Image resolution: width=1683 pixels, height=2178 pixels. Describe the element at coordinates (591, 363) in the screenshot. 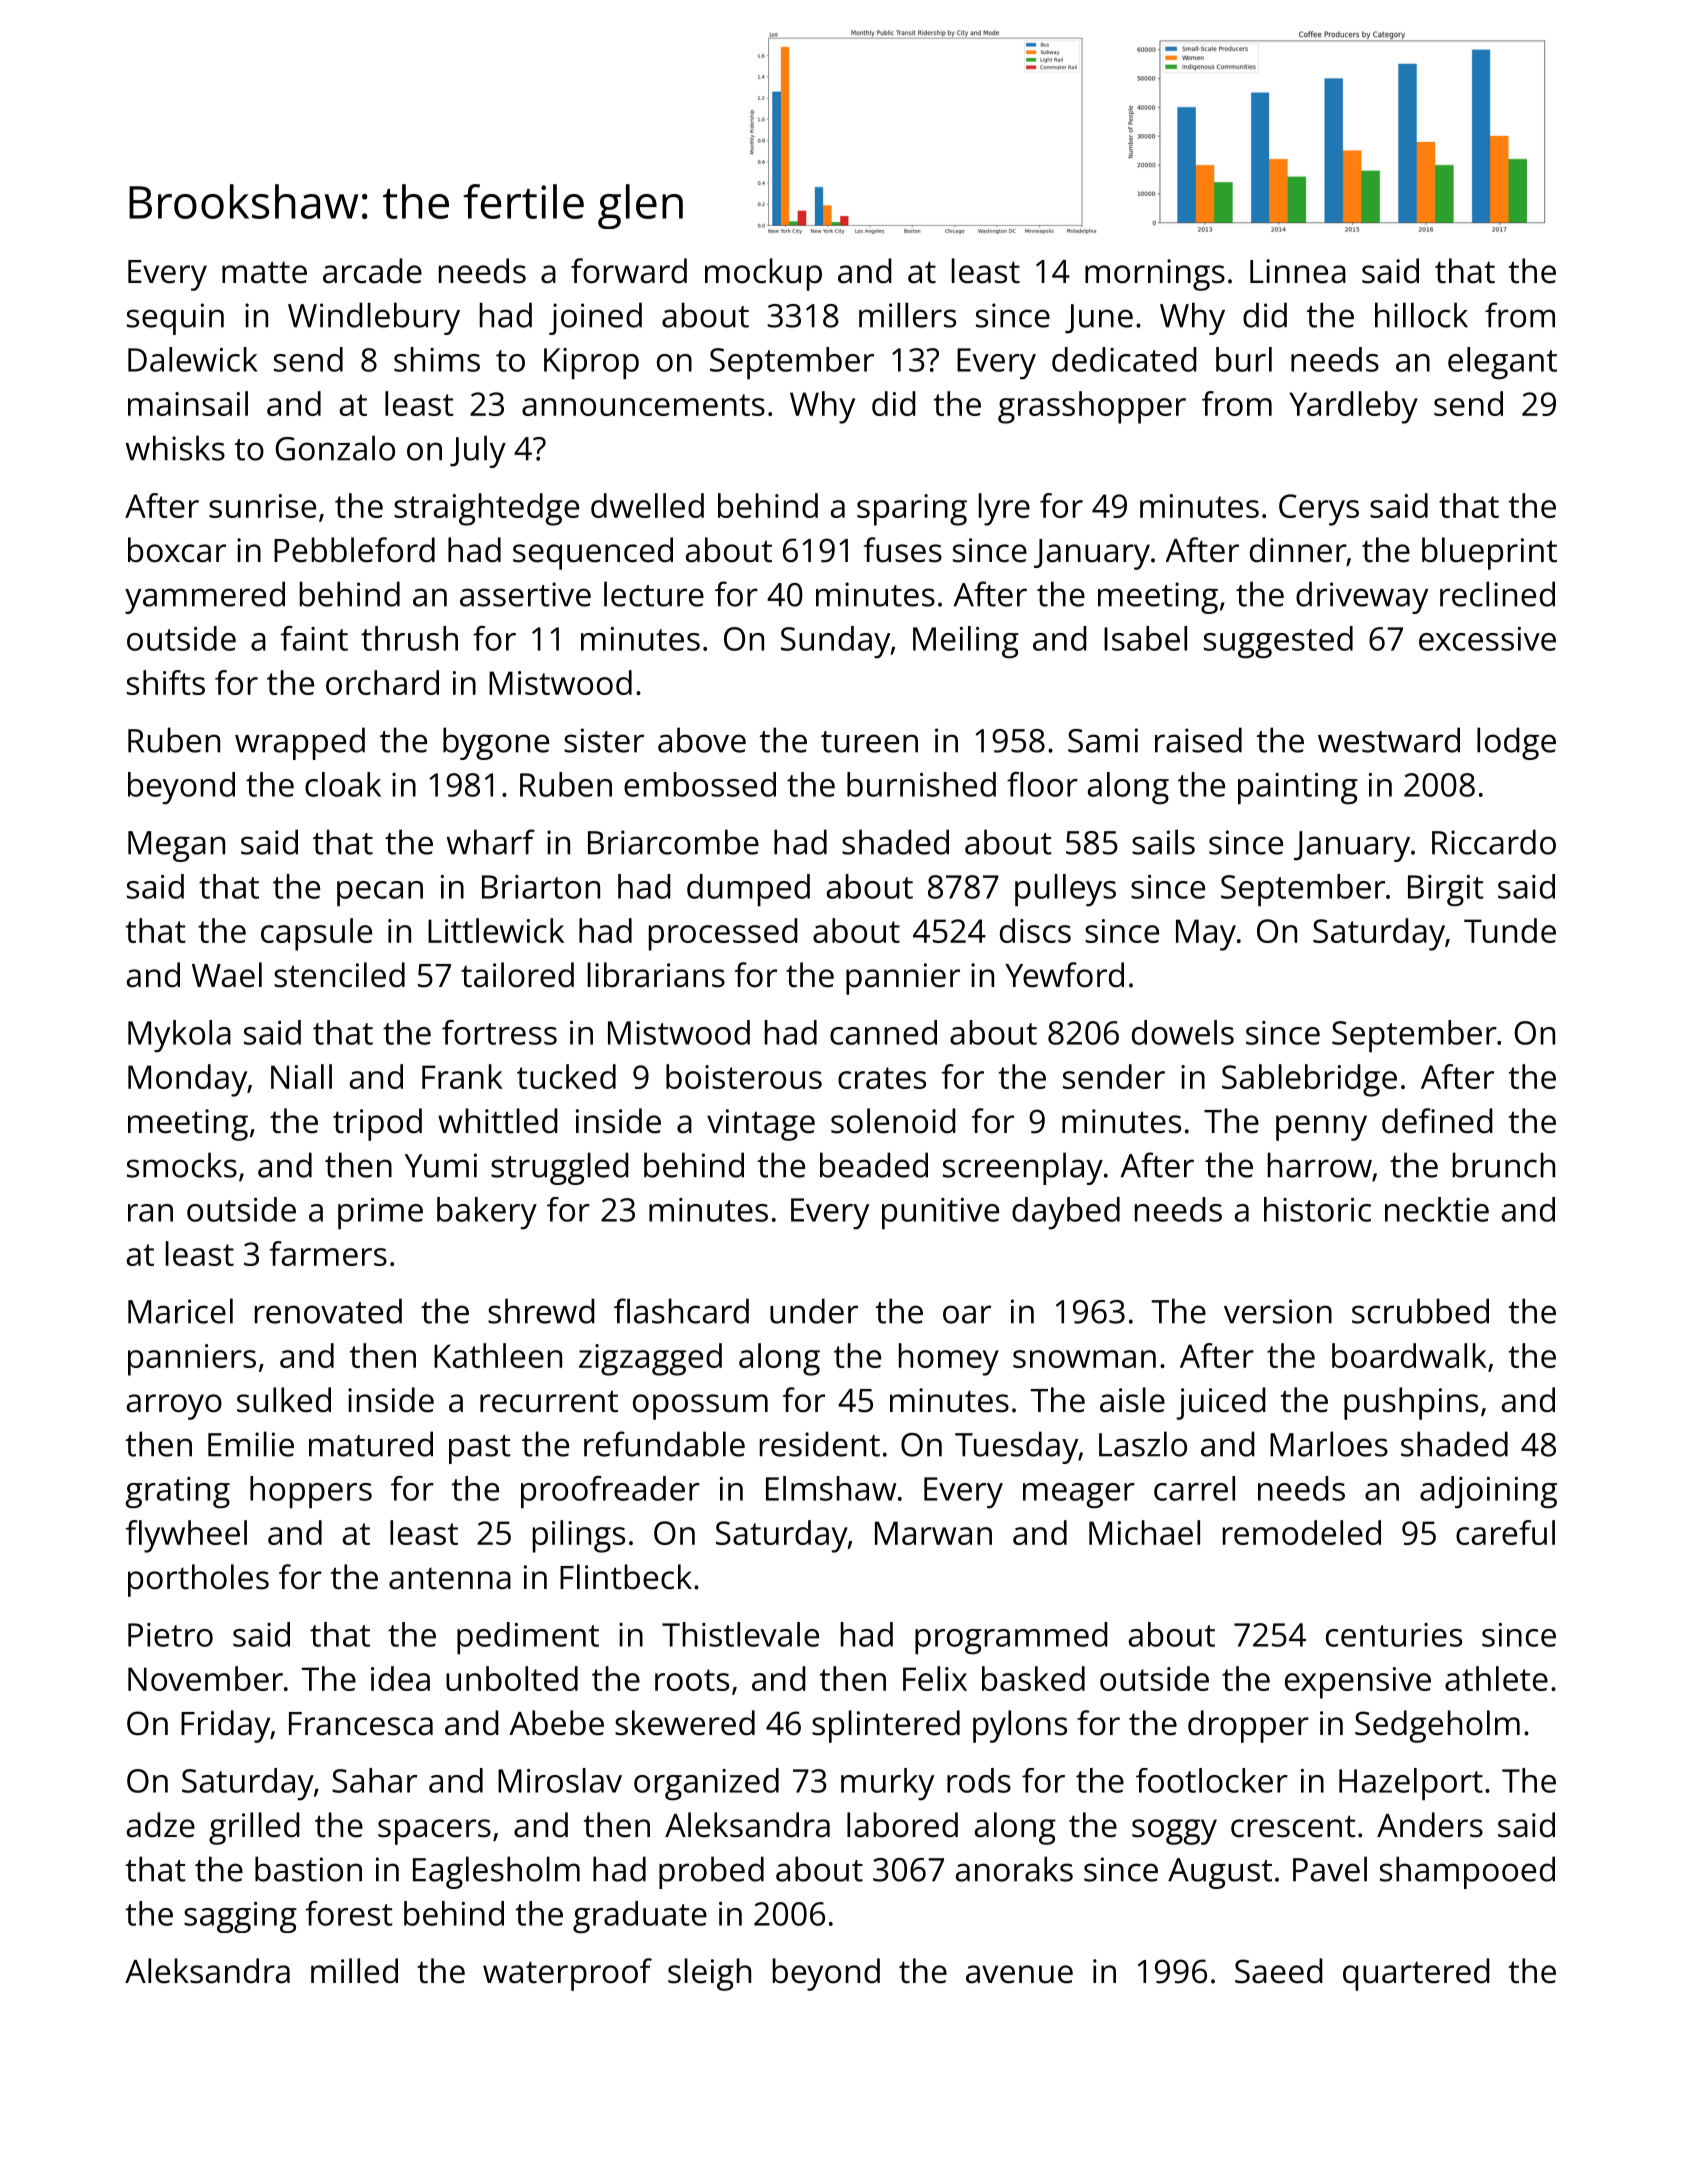

I see `Kiprop` at that location.
